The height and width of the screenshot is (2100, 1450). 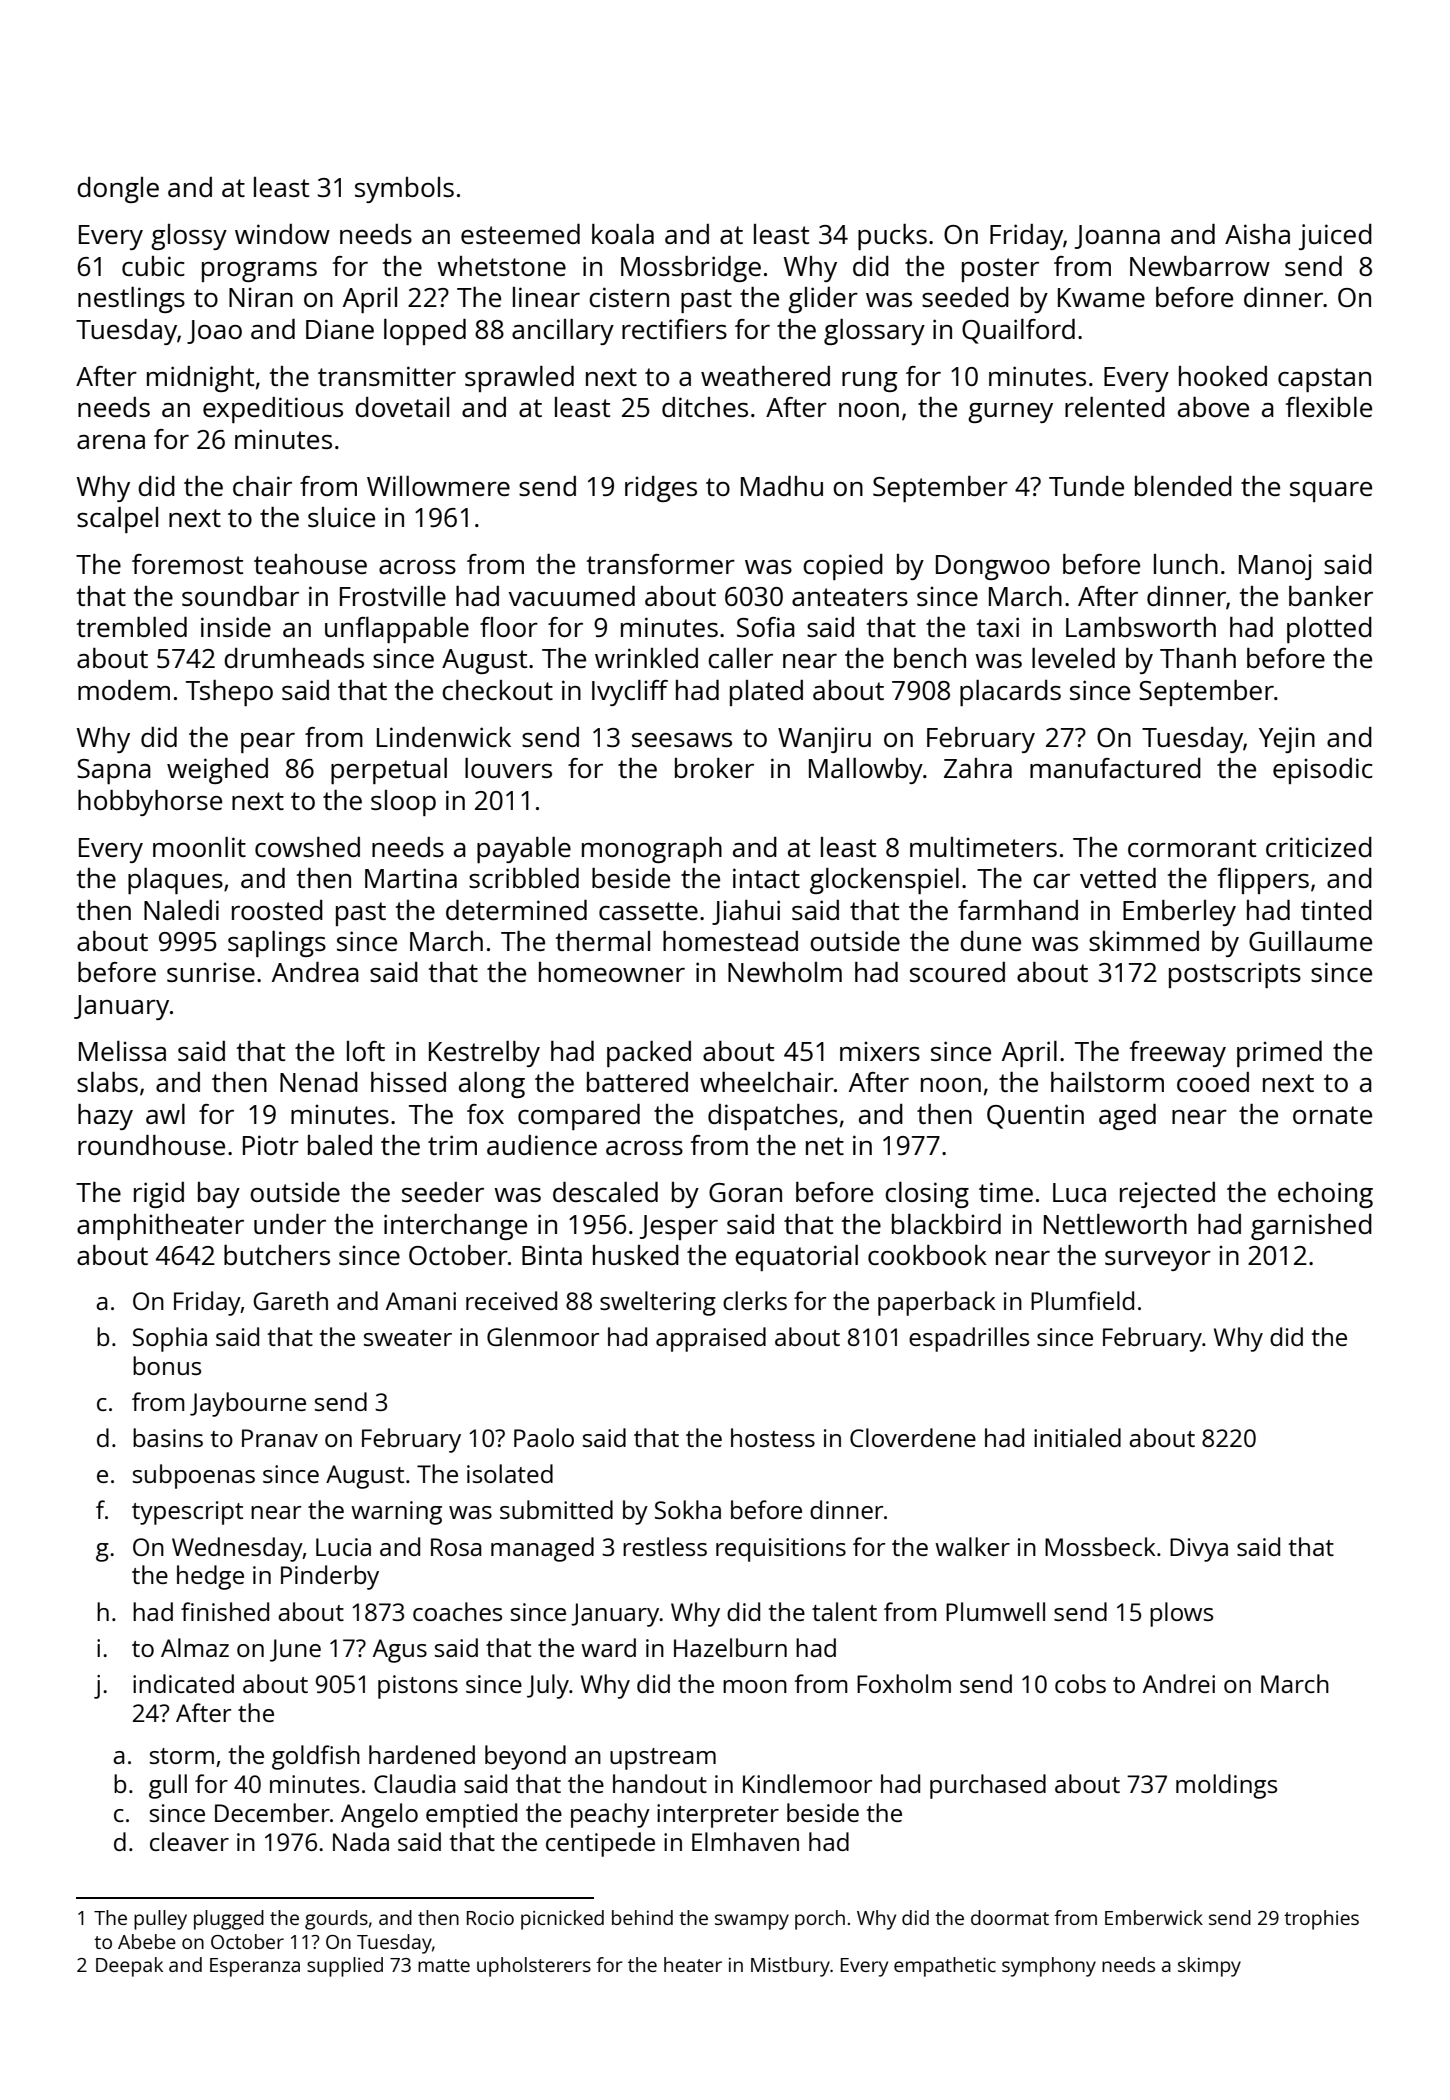 What do you see at coordinates (153, 266) in the screenshot?
I see `cubic` at bounding box center [153, 266].
